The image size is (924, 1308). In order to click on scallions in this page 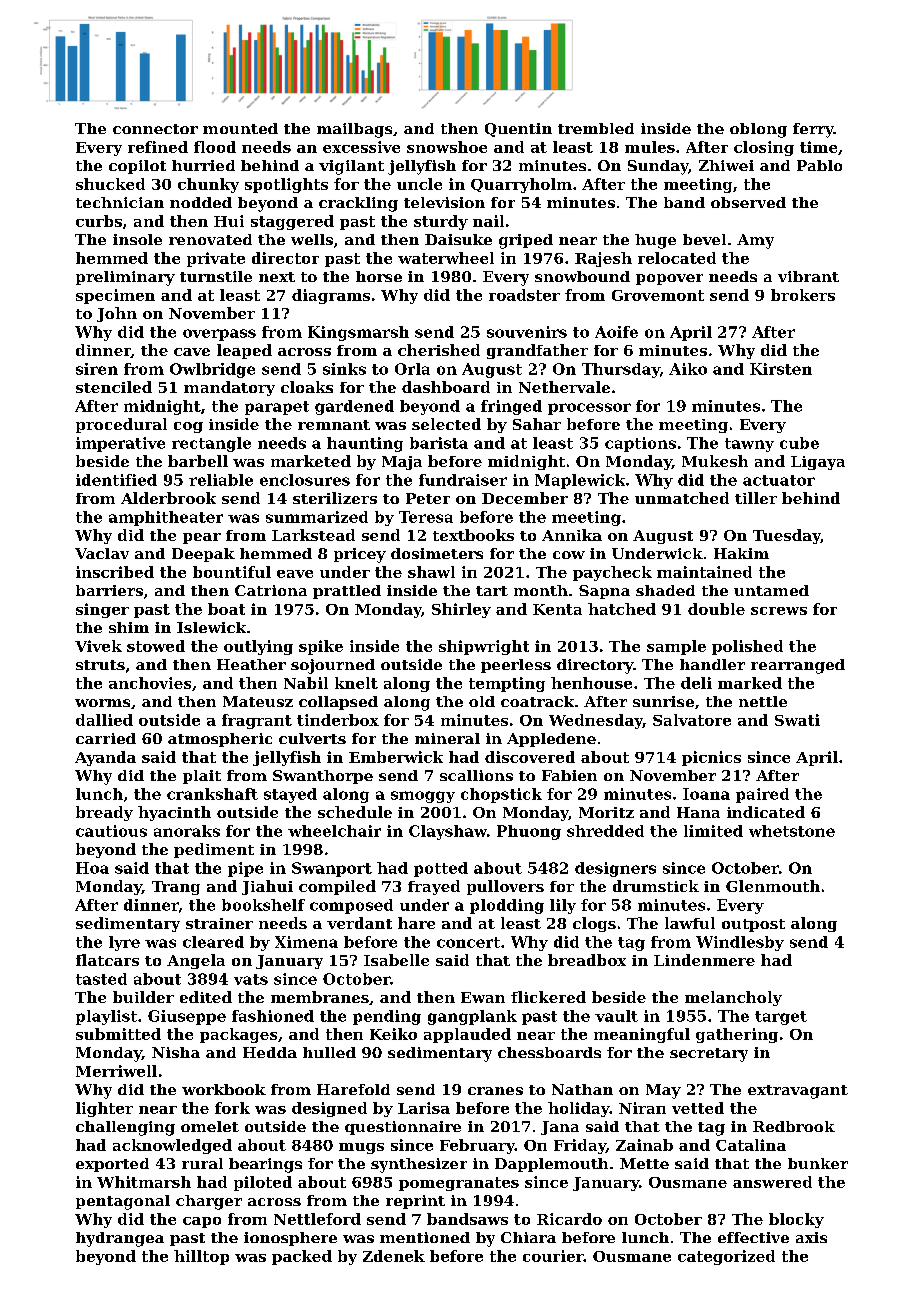, I will do `click(476, 775)`.
